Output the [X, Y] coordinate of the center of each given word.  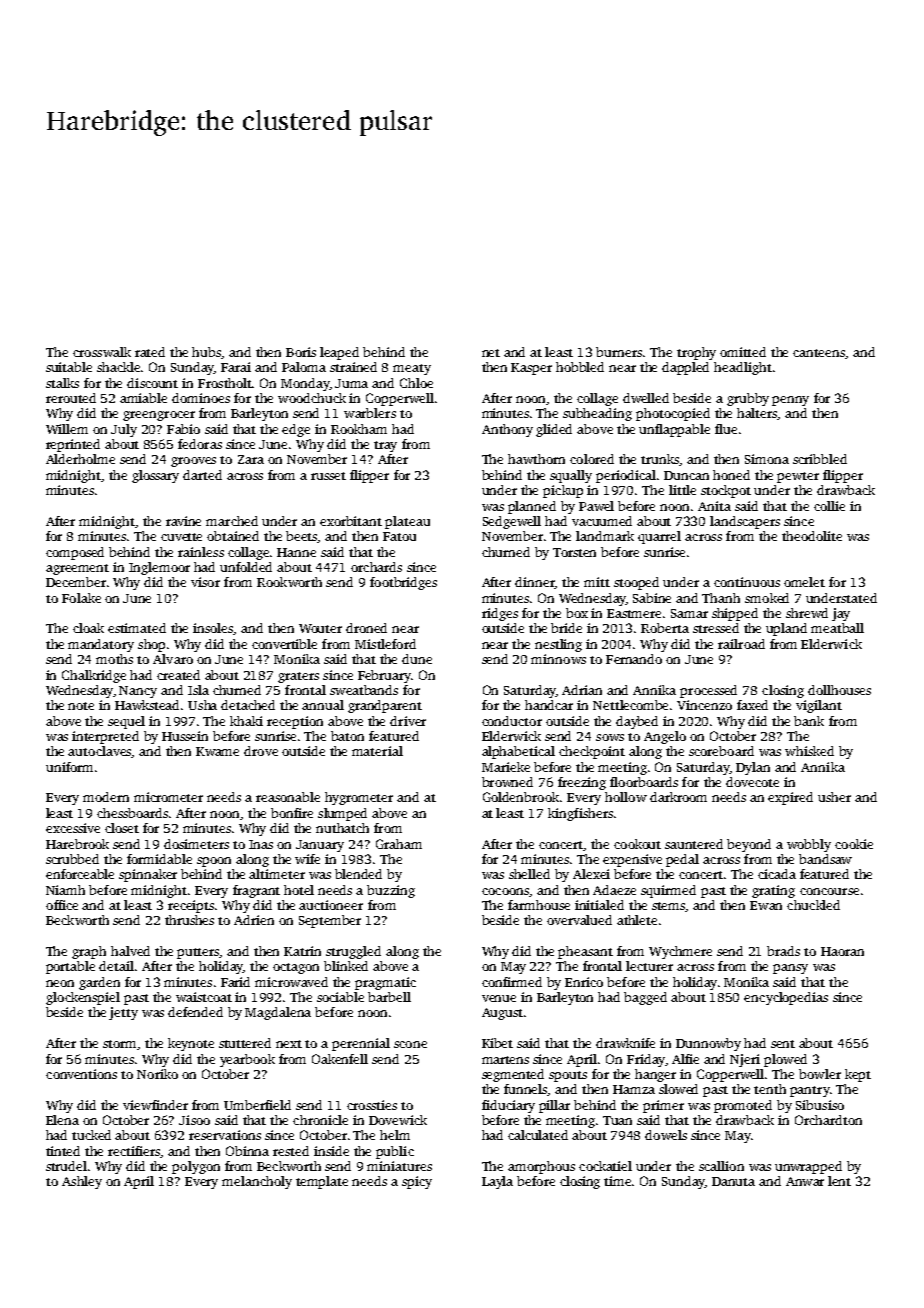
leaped [339, 353]
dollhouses [839, 690]
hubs [207, 353]
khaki [246, 721]
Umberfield [257, 1105]
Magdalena [278, 1013]
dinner [535, 583]
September [330, 921]
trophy [696, 353]
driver [408, 721]
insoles [213, 629]
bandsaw [825, 859]
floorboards [644, 782]
